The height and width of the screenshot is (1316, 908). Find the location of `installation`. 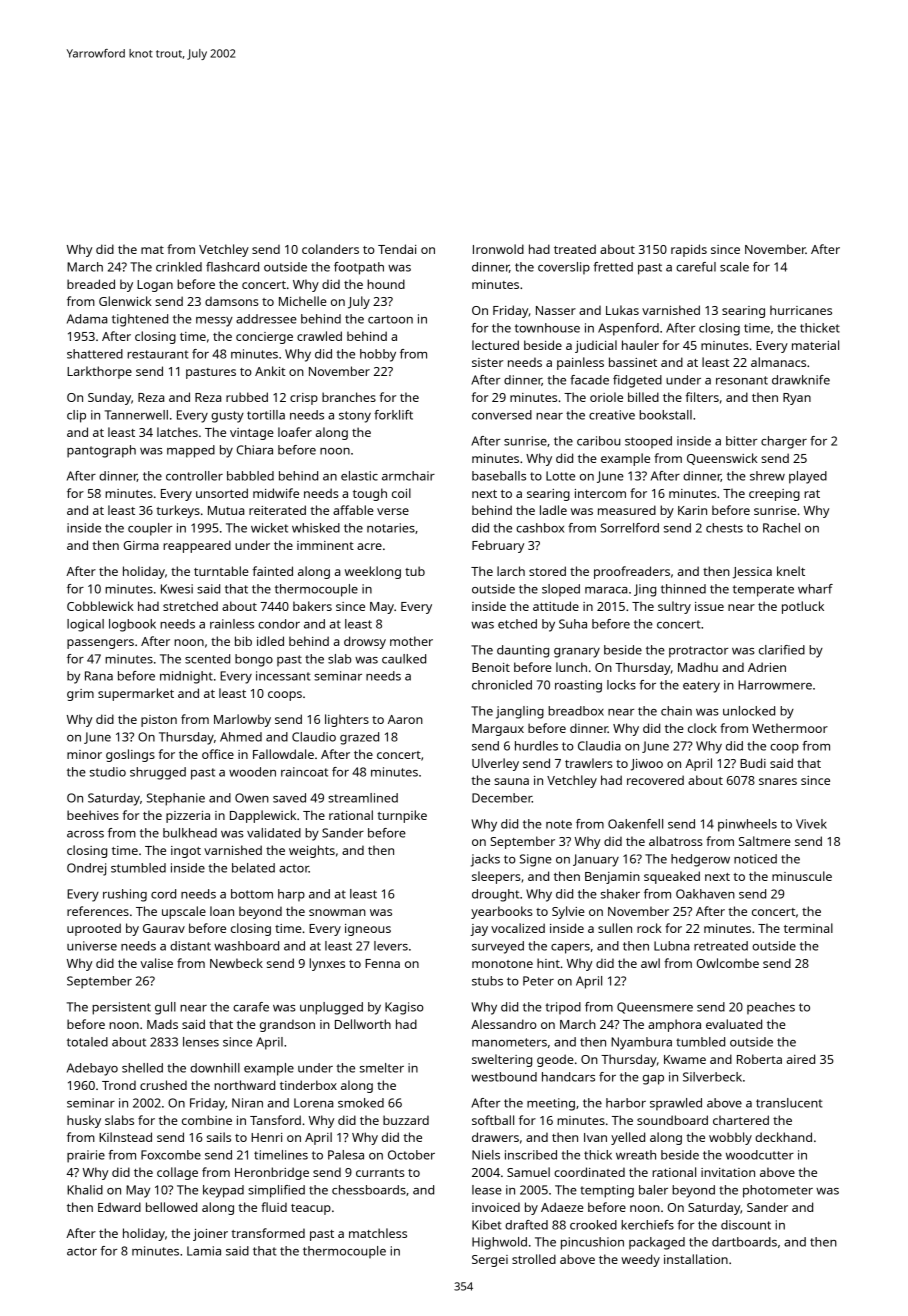

installation is located at coordinates (696, 1259).
